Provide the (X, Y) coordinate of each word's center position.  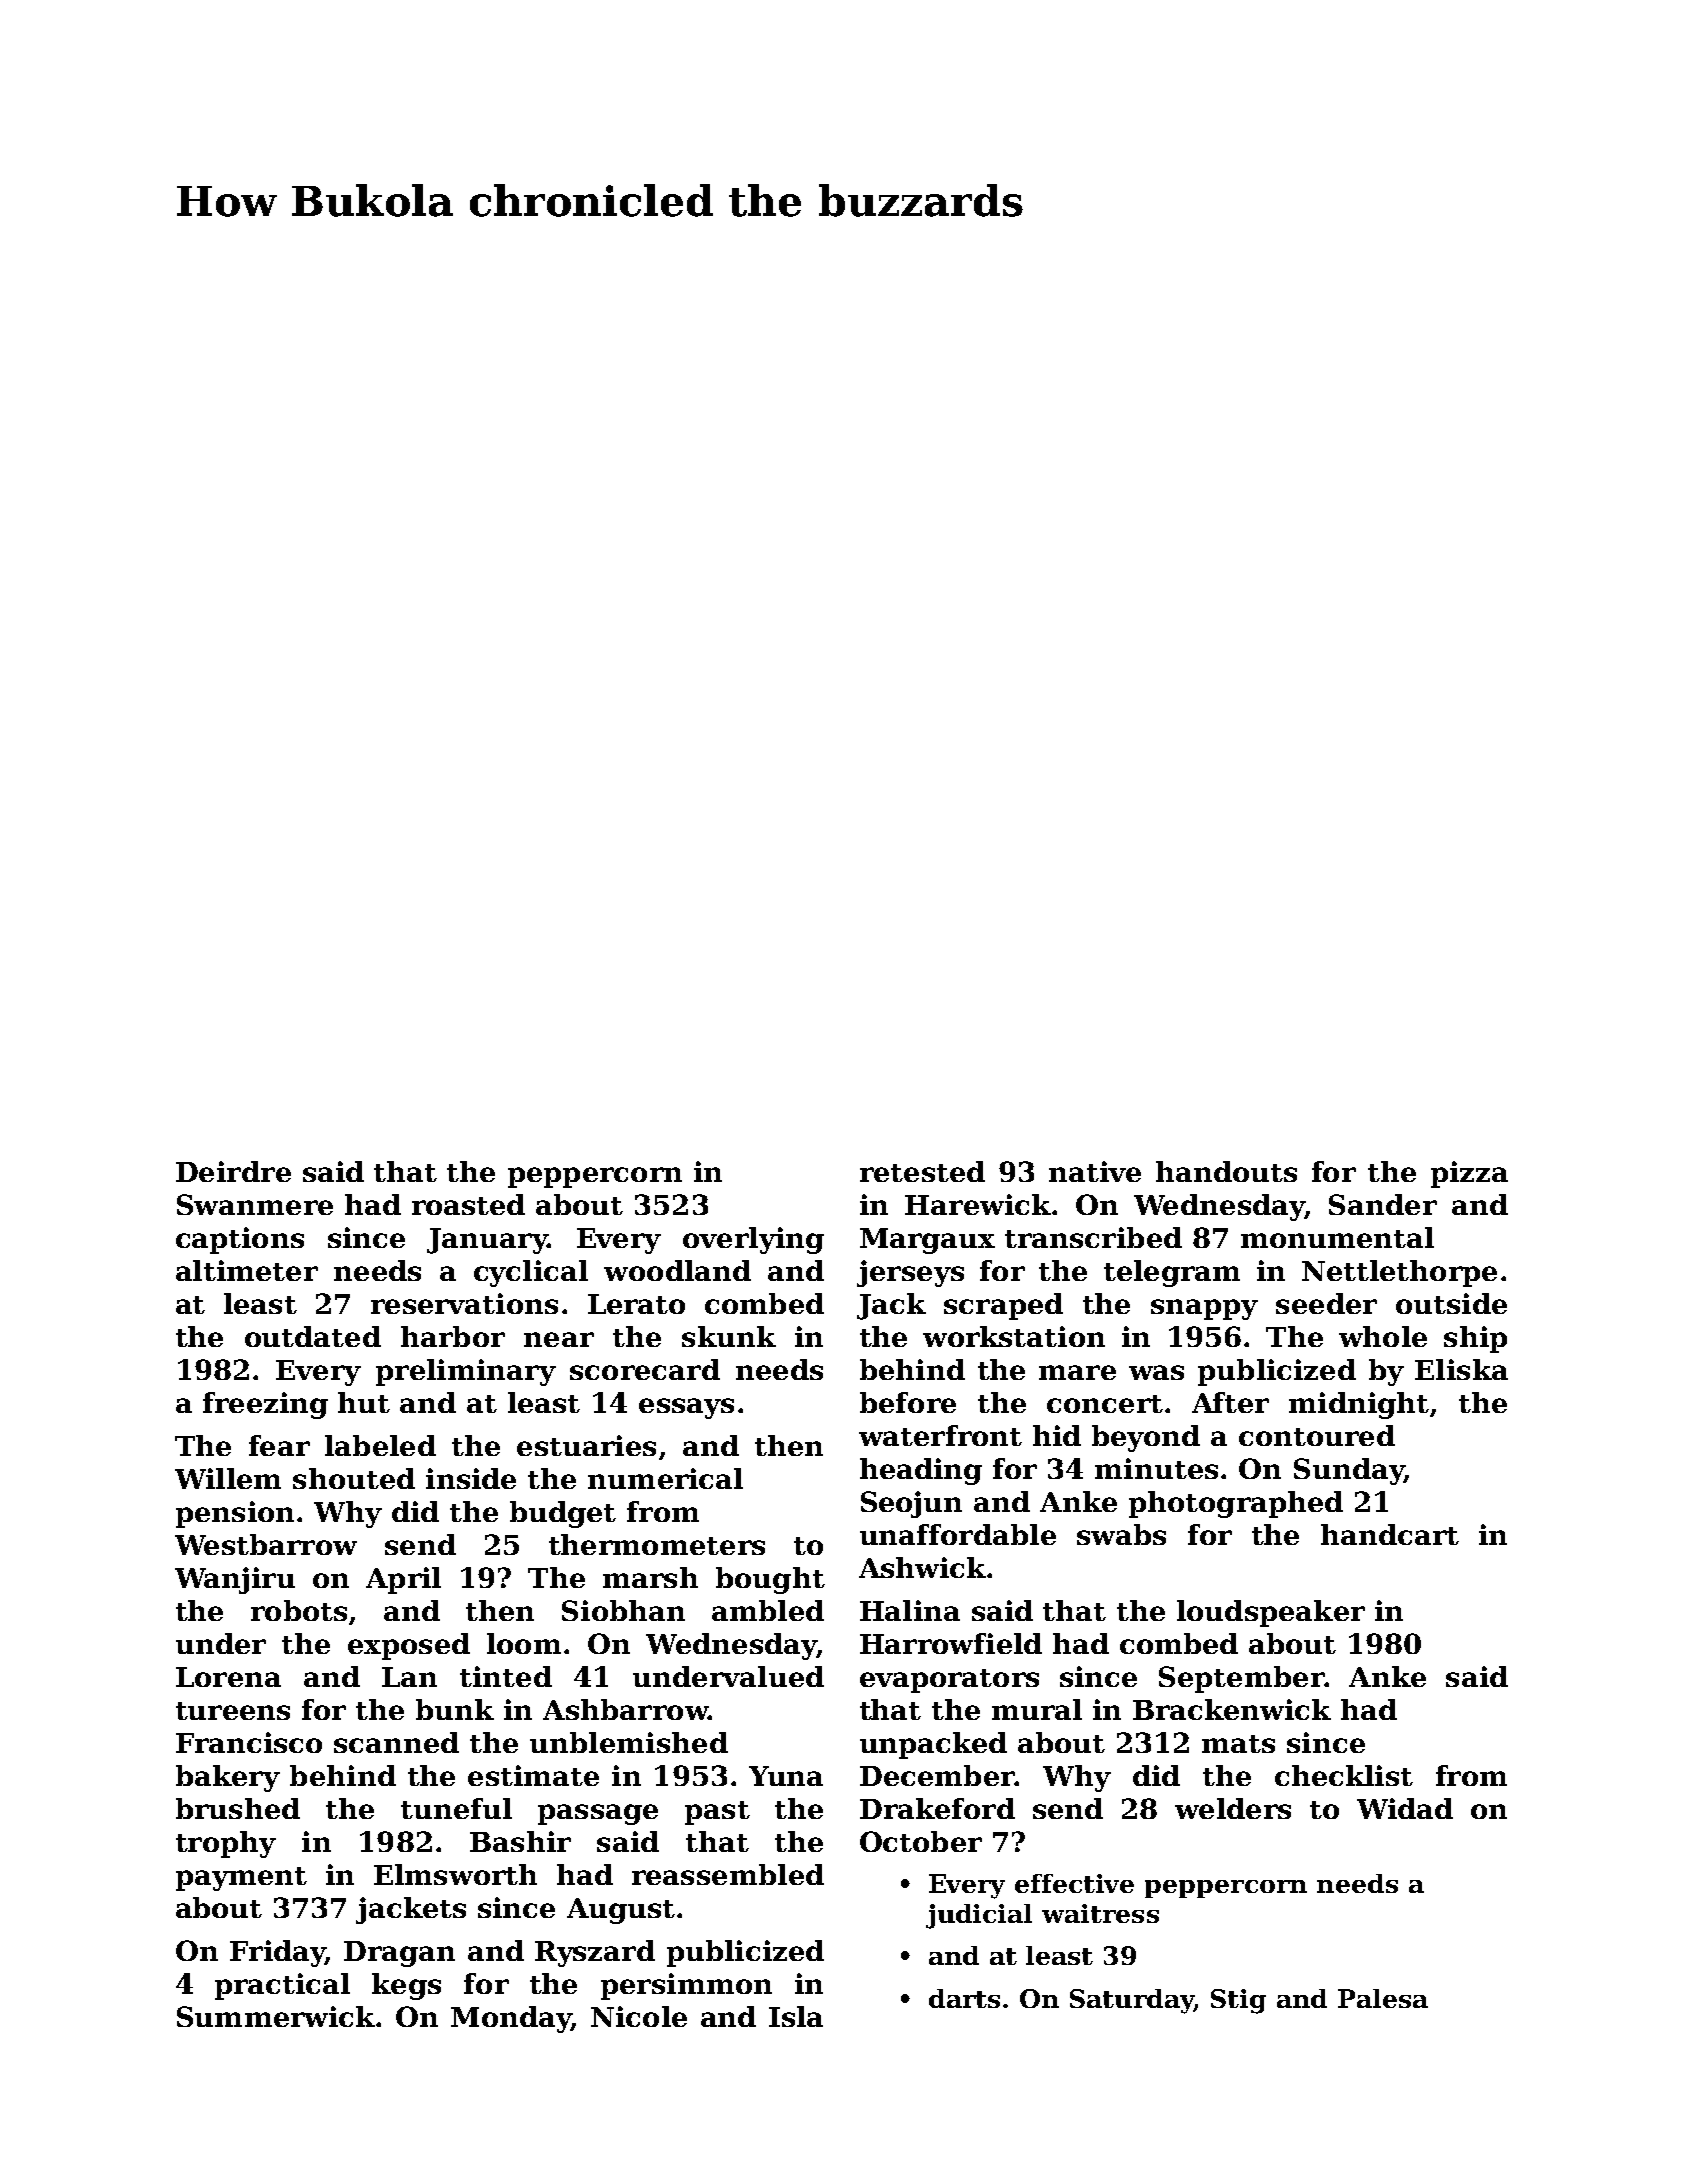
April (403, 1580)
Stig (1238, 2001)
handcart (1390, 1534)
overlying (753, 1240)
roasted (468, 1204)
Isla (796, 2016)
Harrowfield (951, 1643)
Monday (511, 2019)
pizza (1469, 1174)
